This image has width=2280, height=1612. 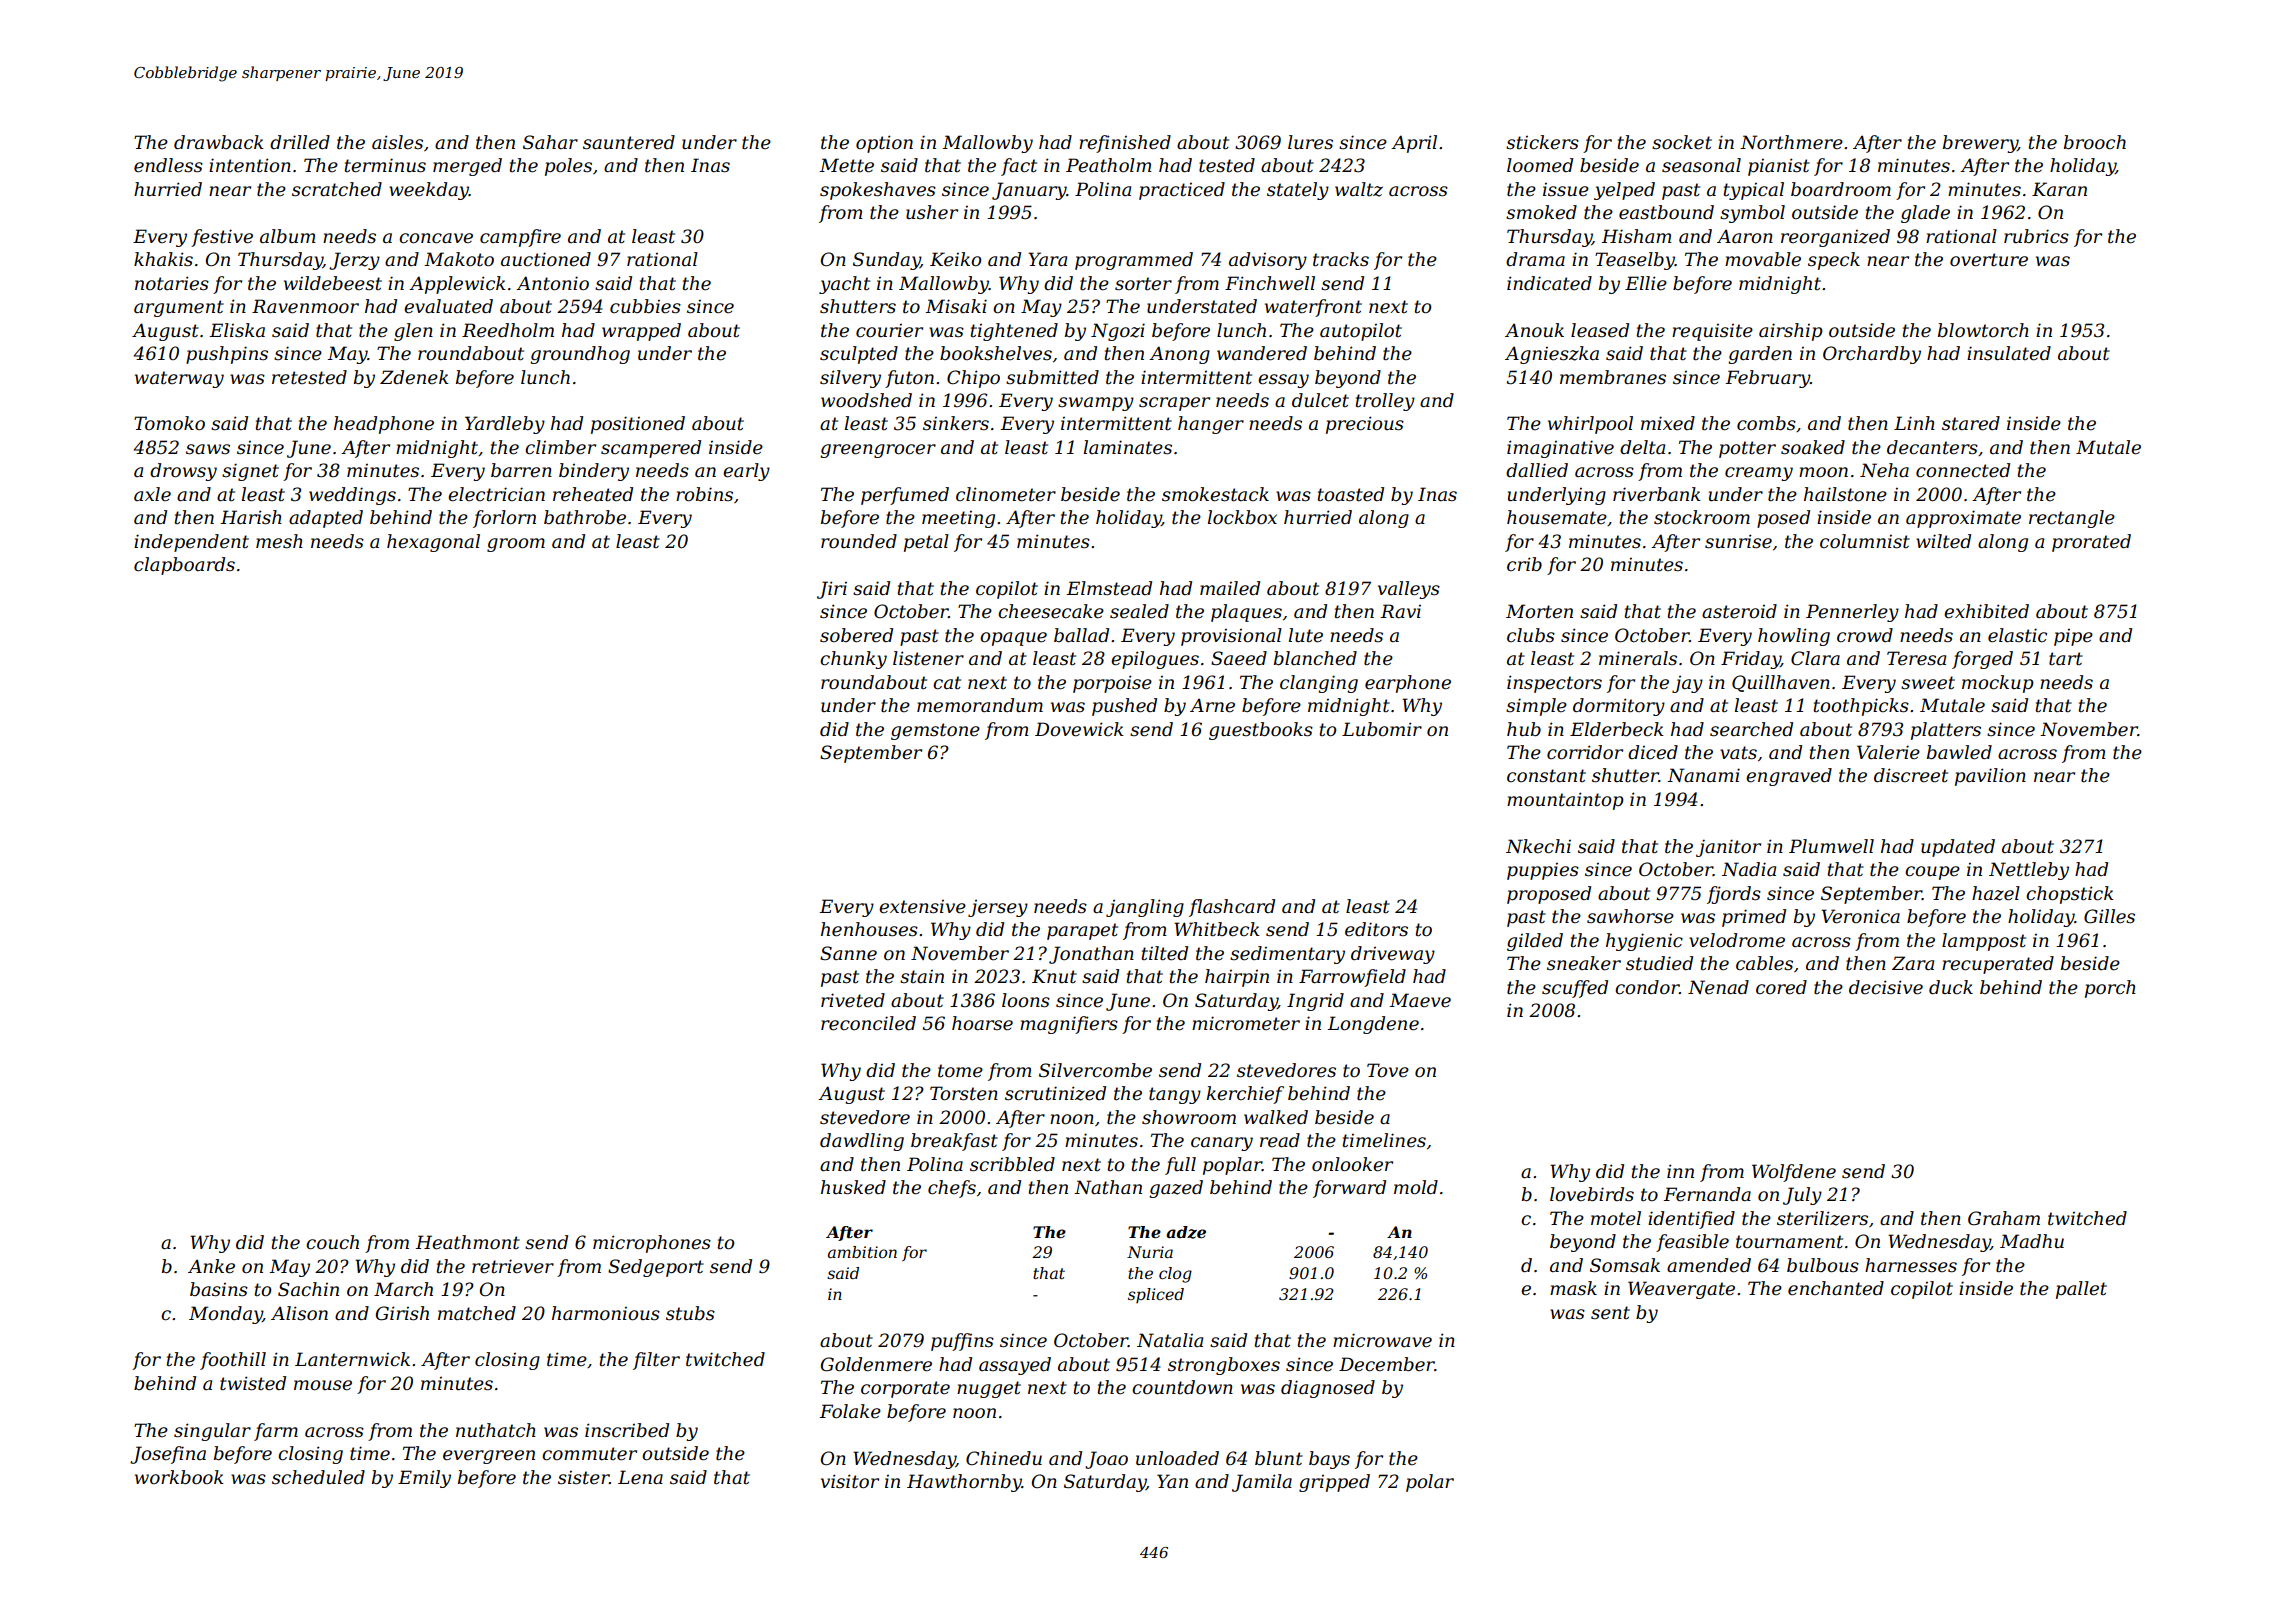 I want to click on henhouses, so click(x=869, y=929).
